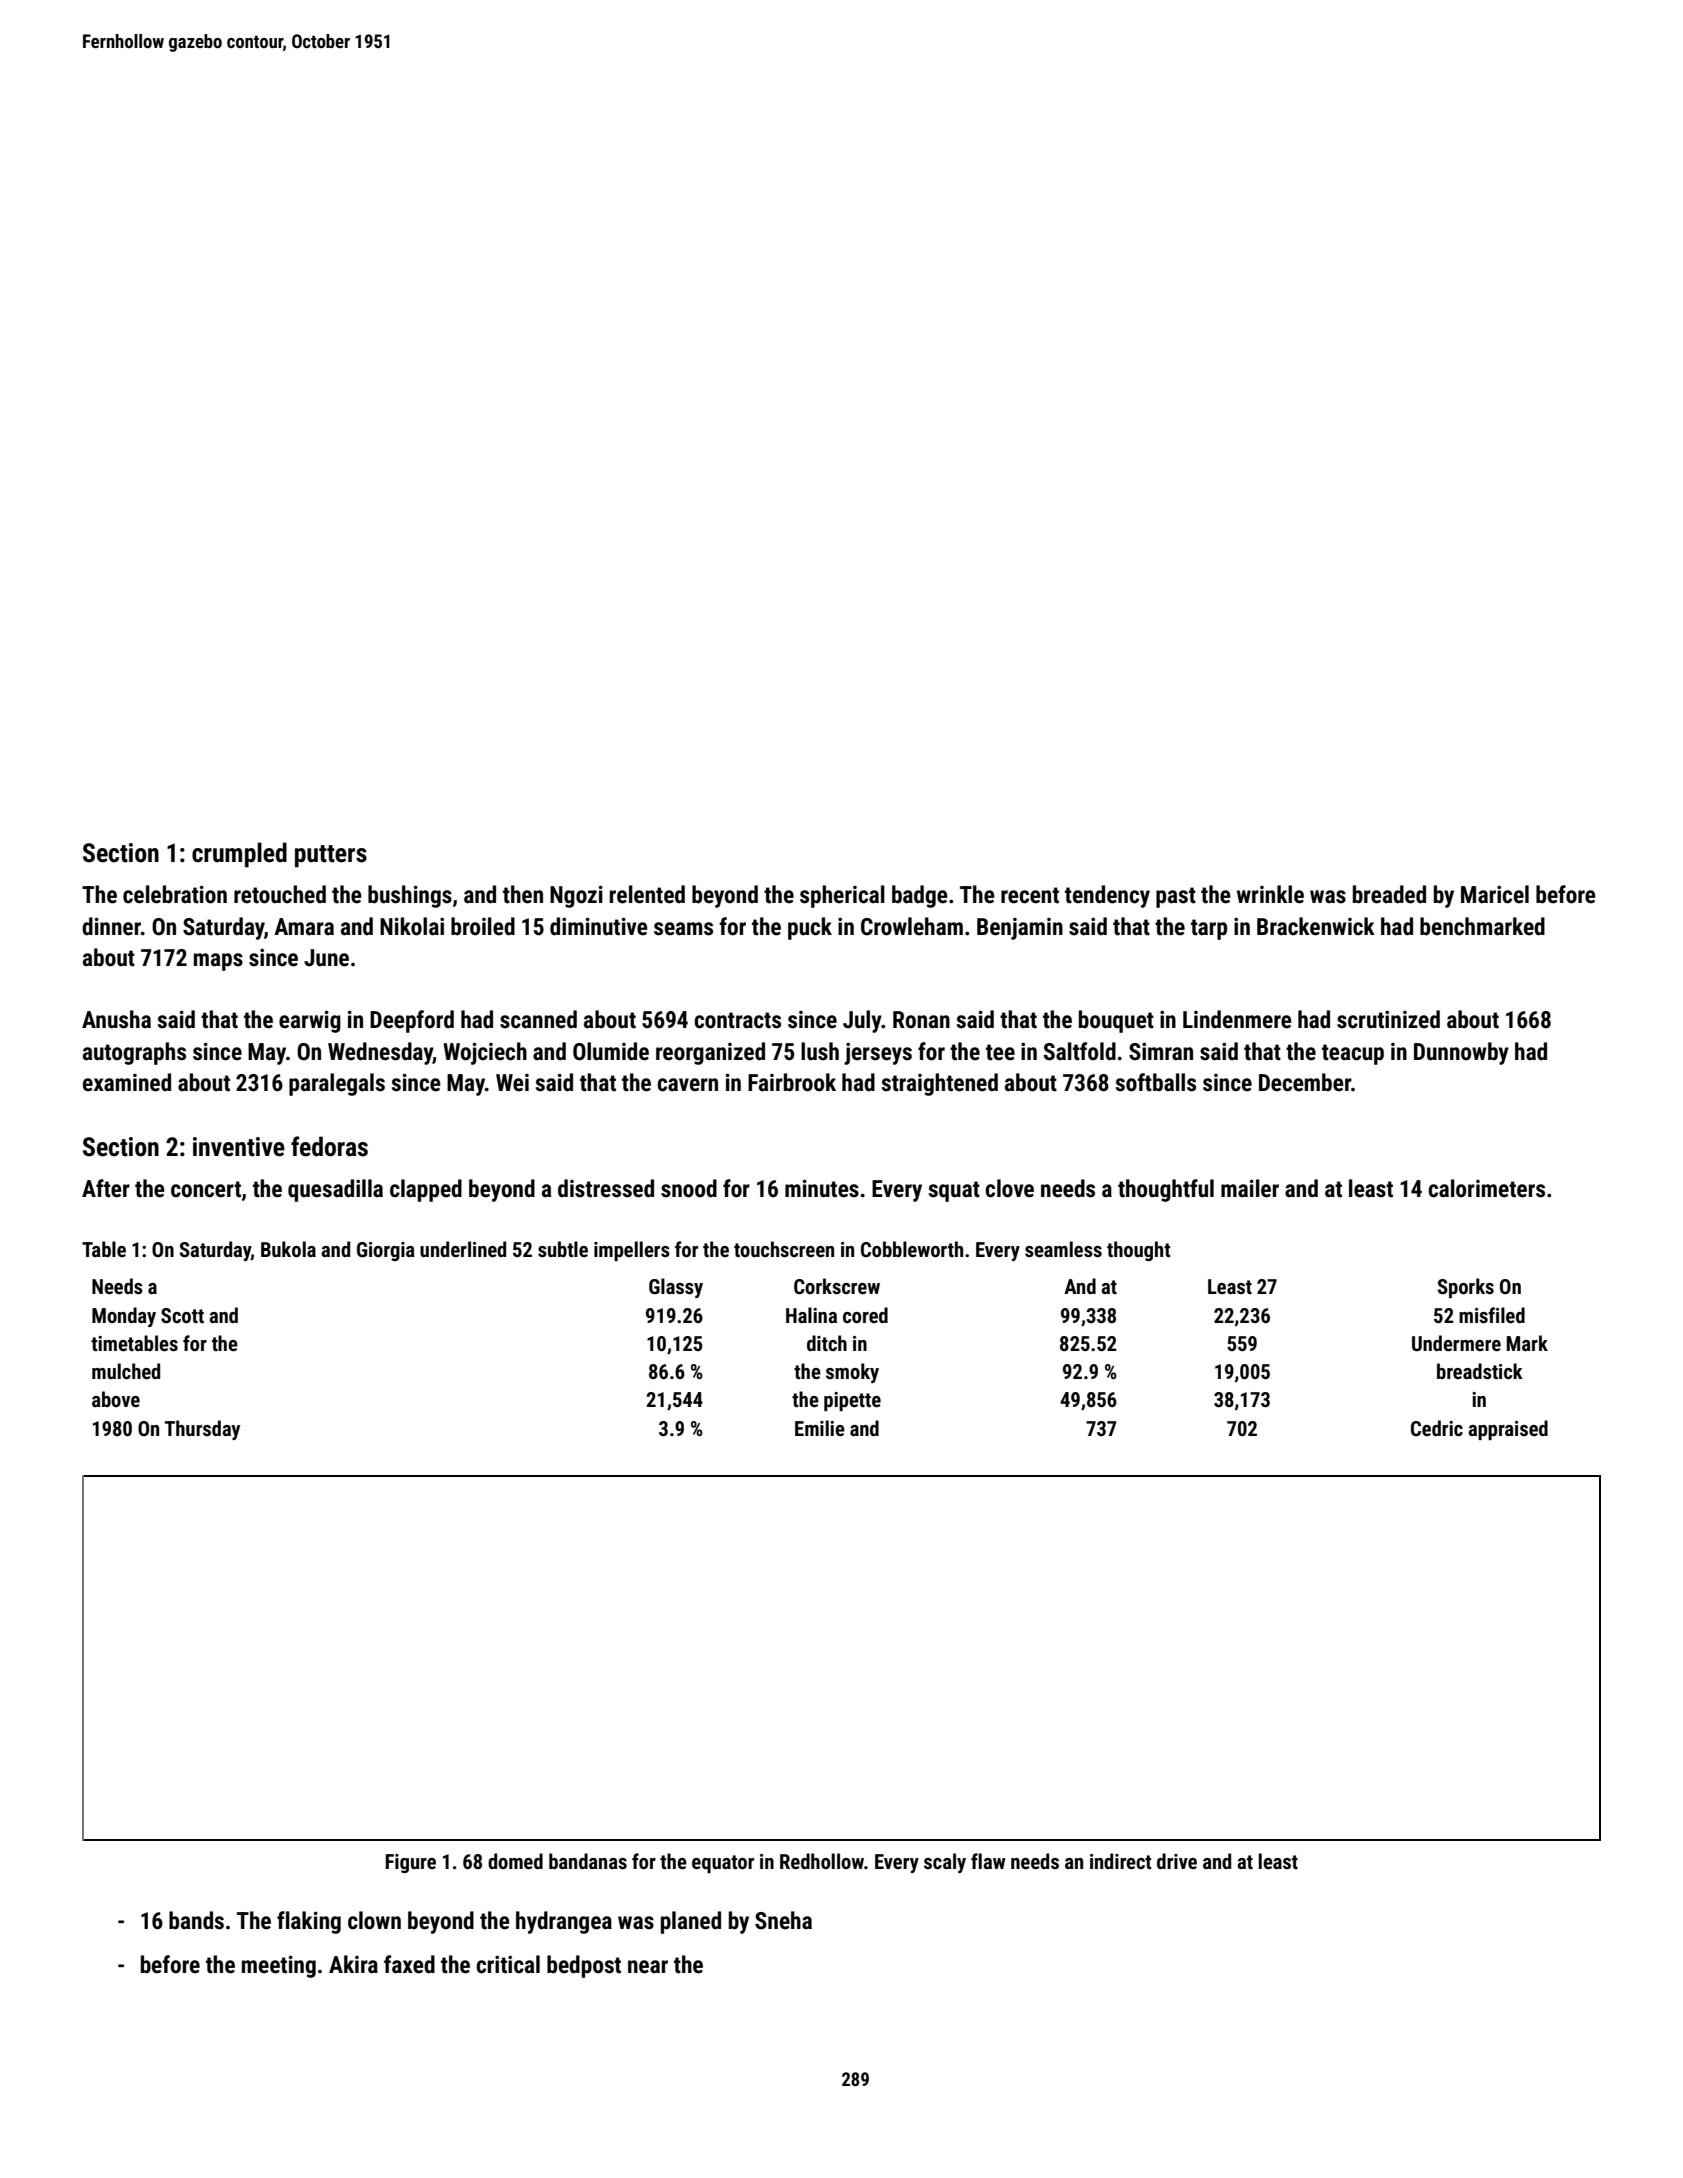 The width and height of the screenshot is (1683, 2178). I want to click on crumpled, so click(239, 855).
